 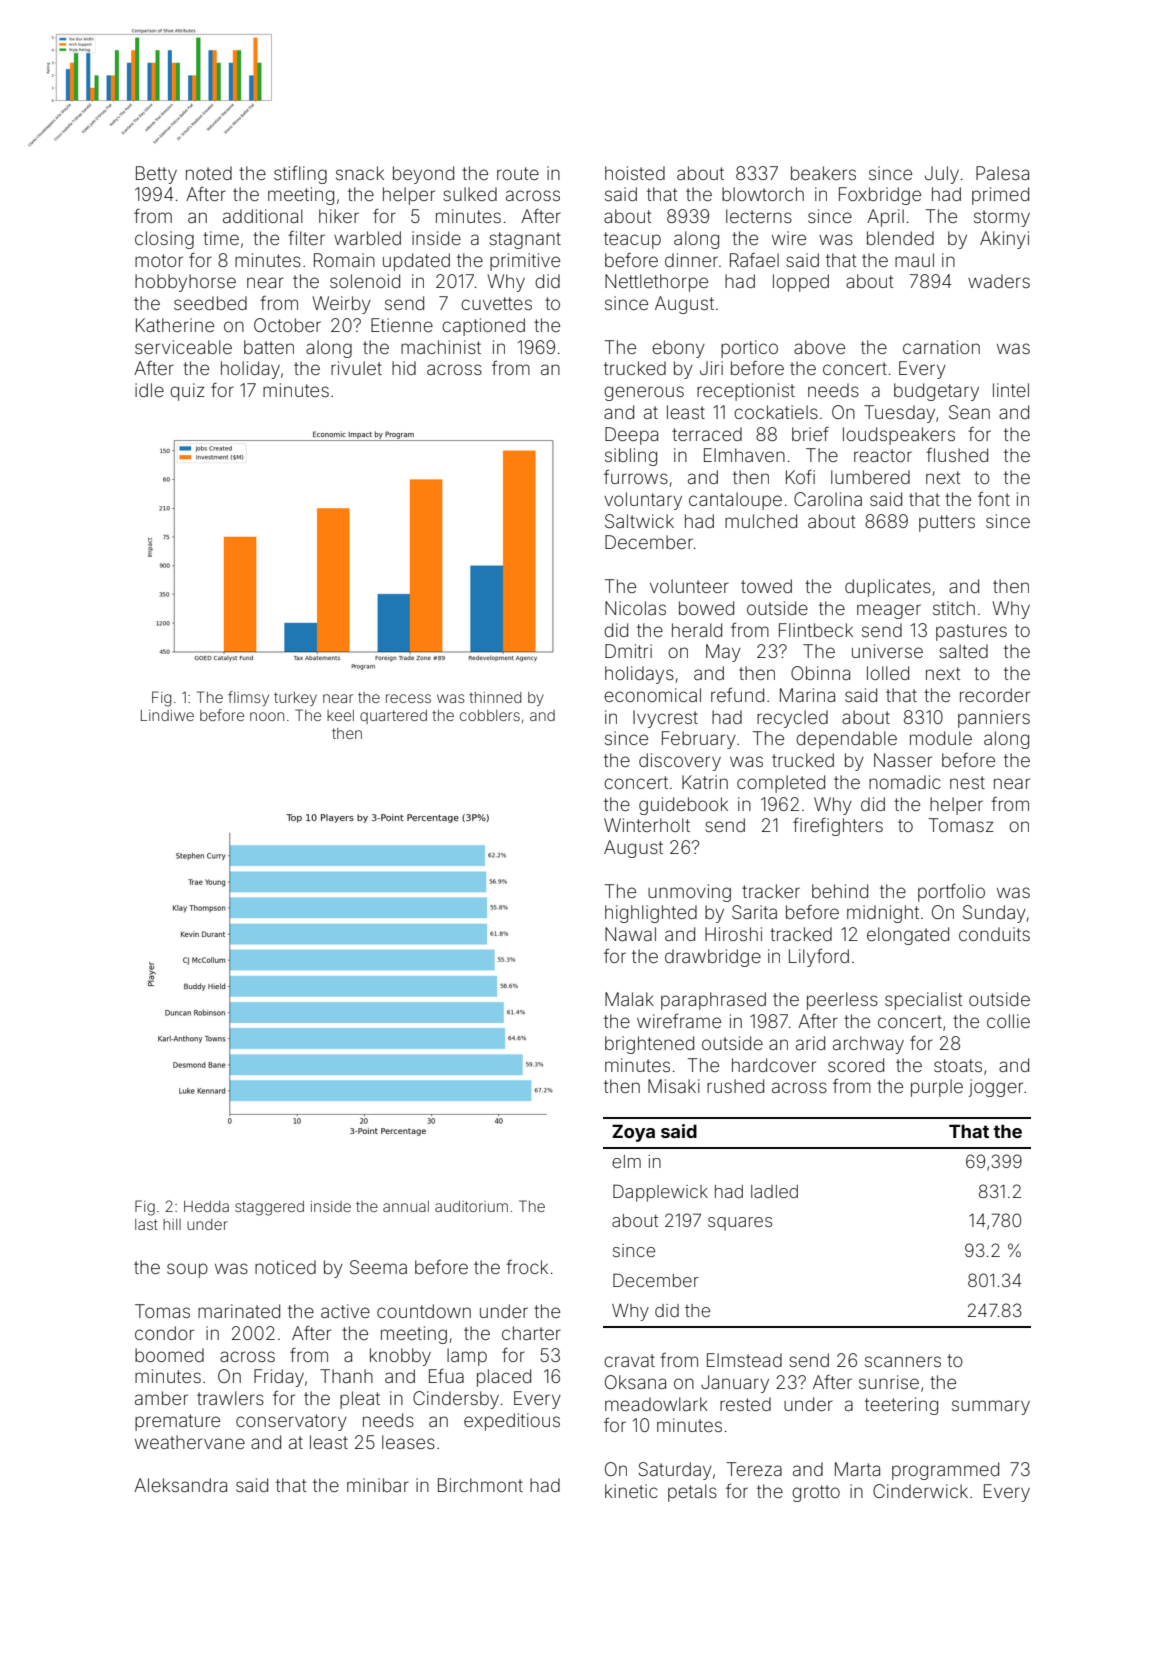 I want to click on ebony, so click(x=678, y=349).
